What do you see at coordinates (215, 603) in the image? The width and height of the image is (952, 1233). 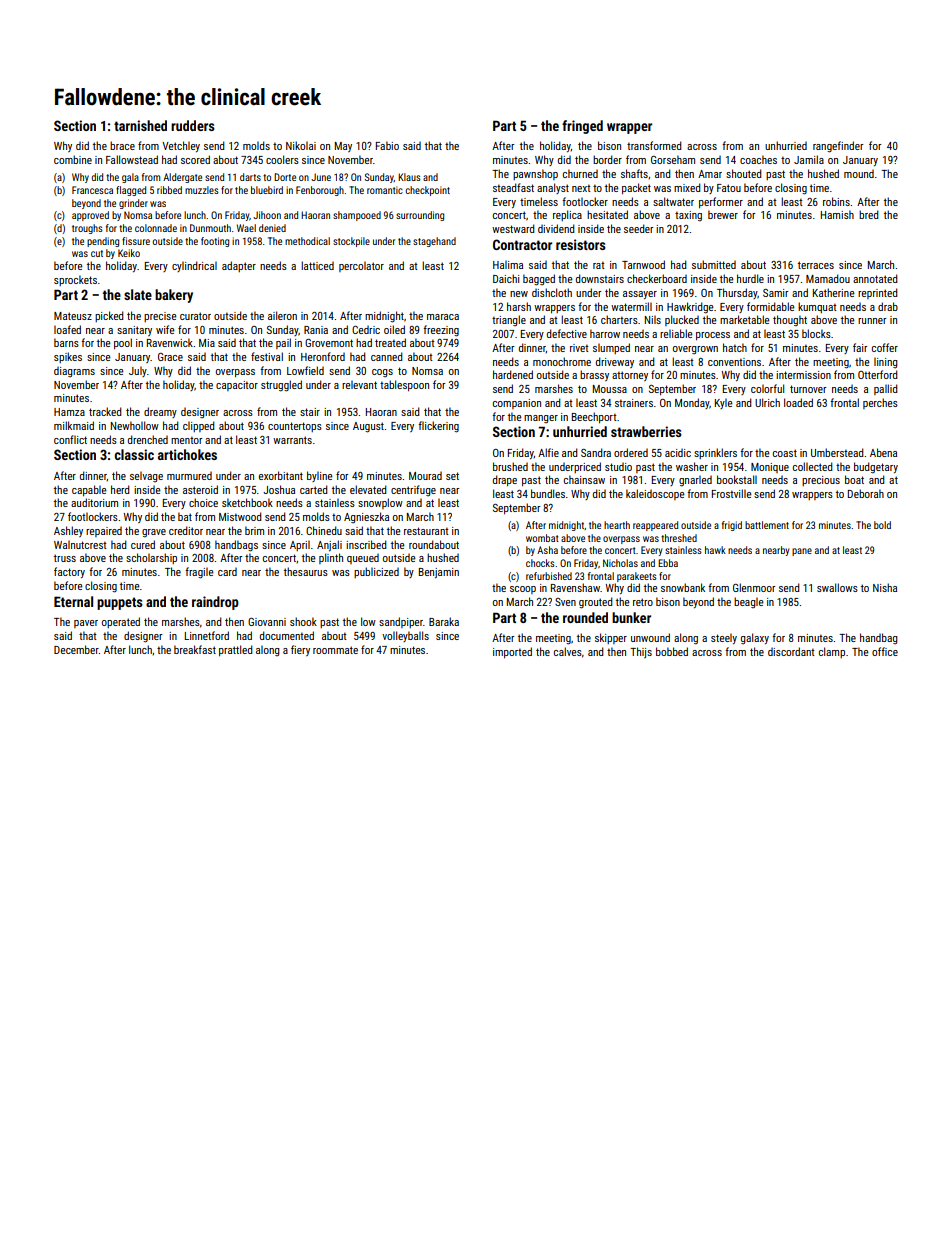 I see `raindrop` at bounding box center [215, 603].
